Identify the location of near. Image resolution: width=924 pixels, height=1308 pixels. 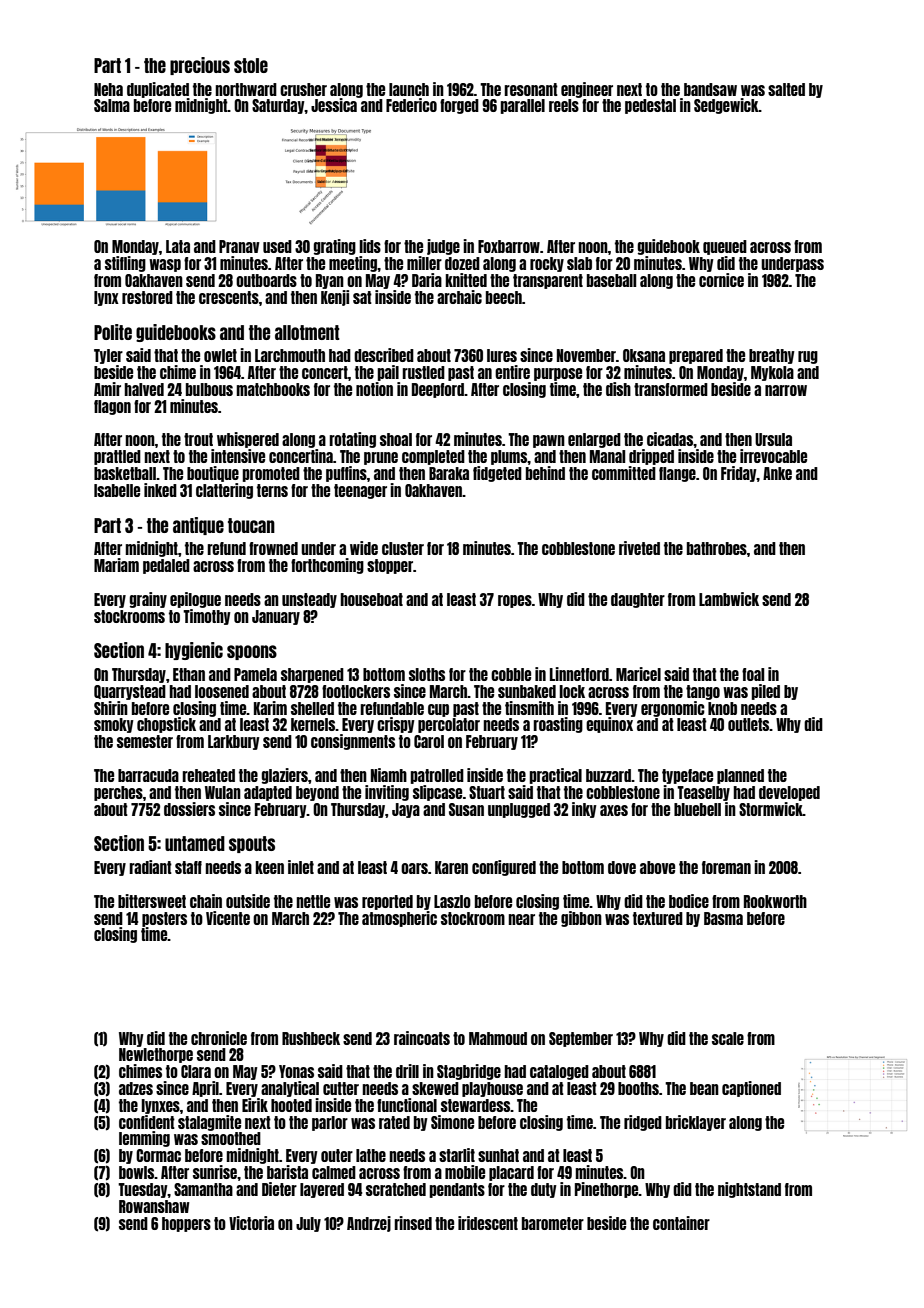
(521, 919).
